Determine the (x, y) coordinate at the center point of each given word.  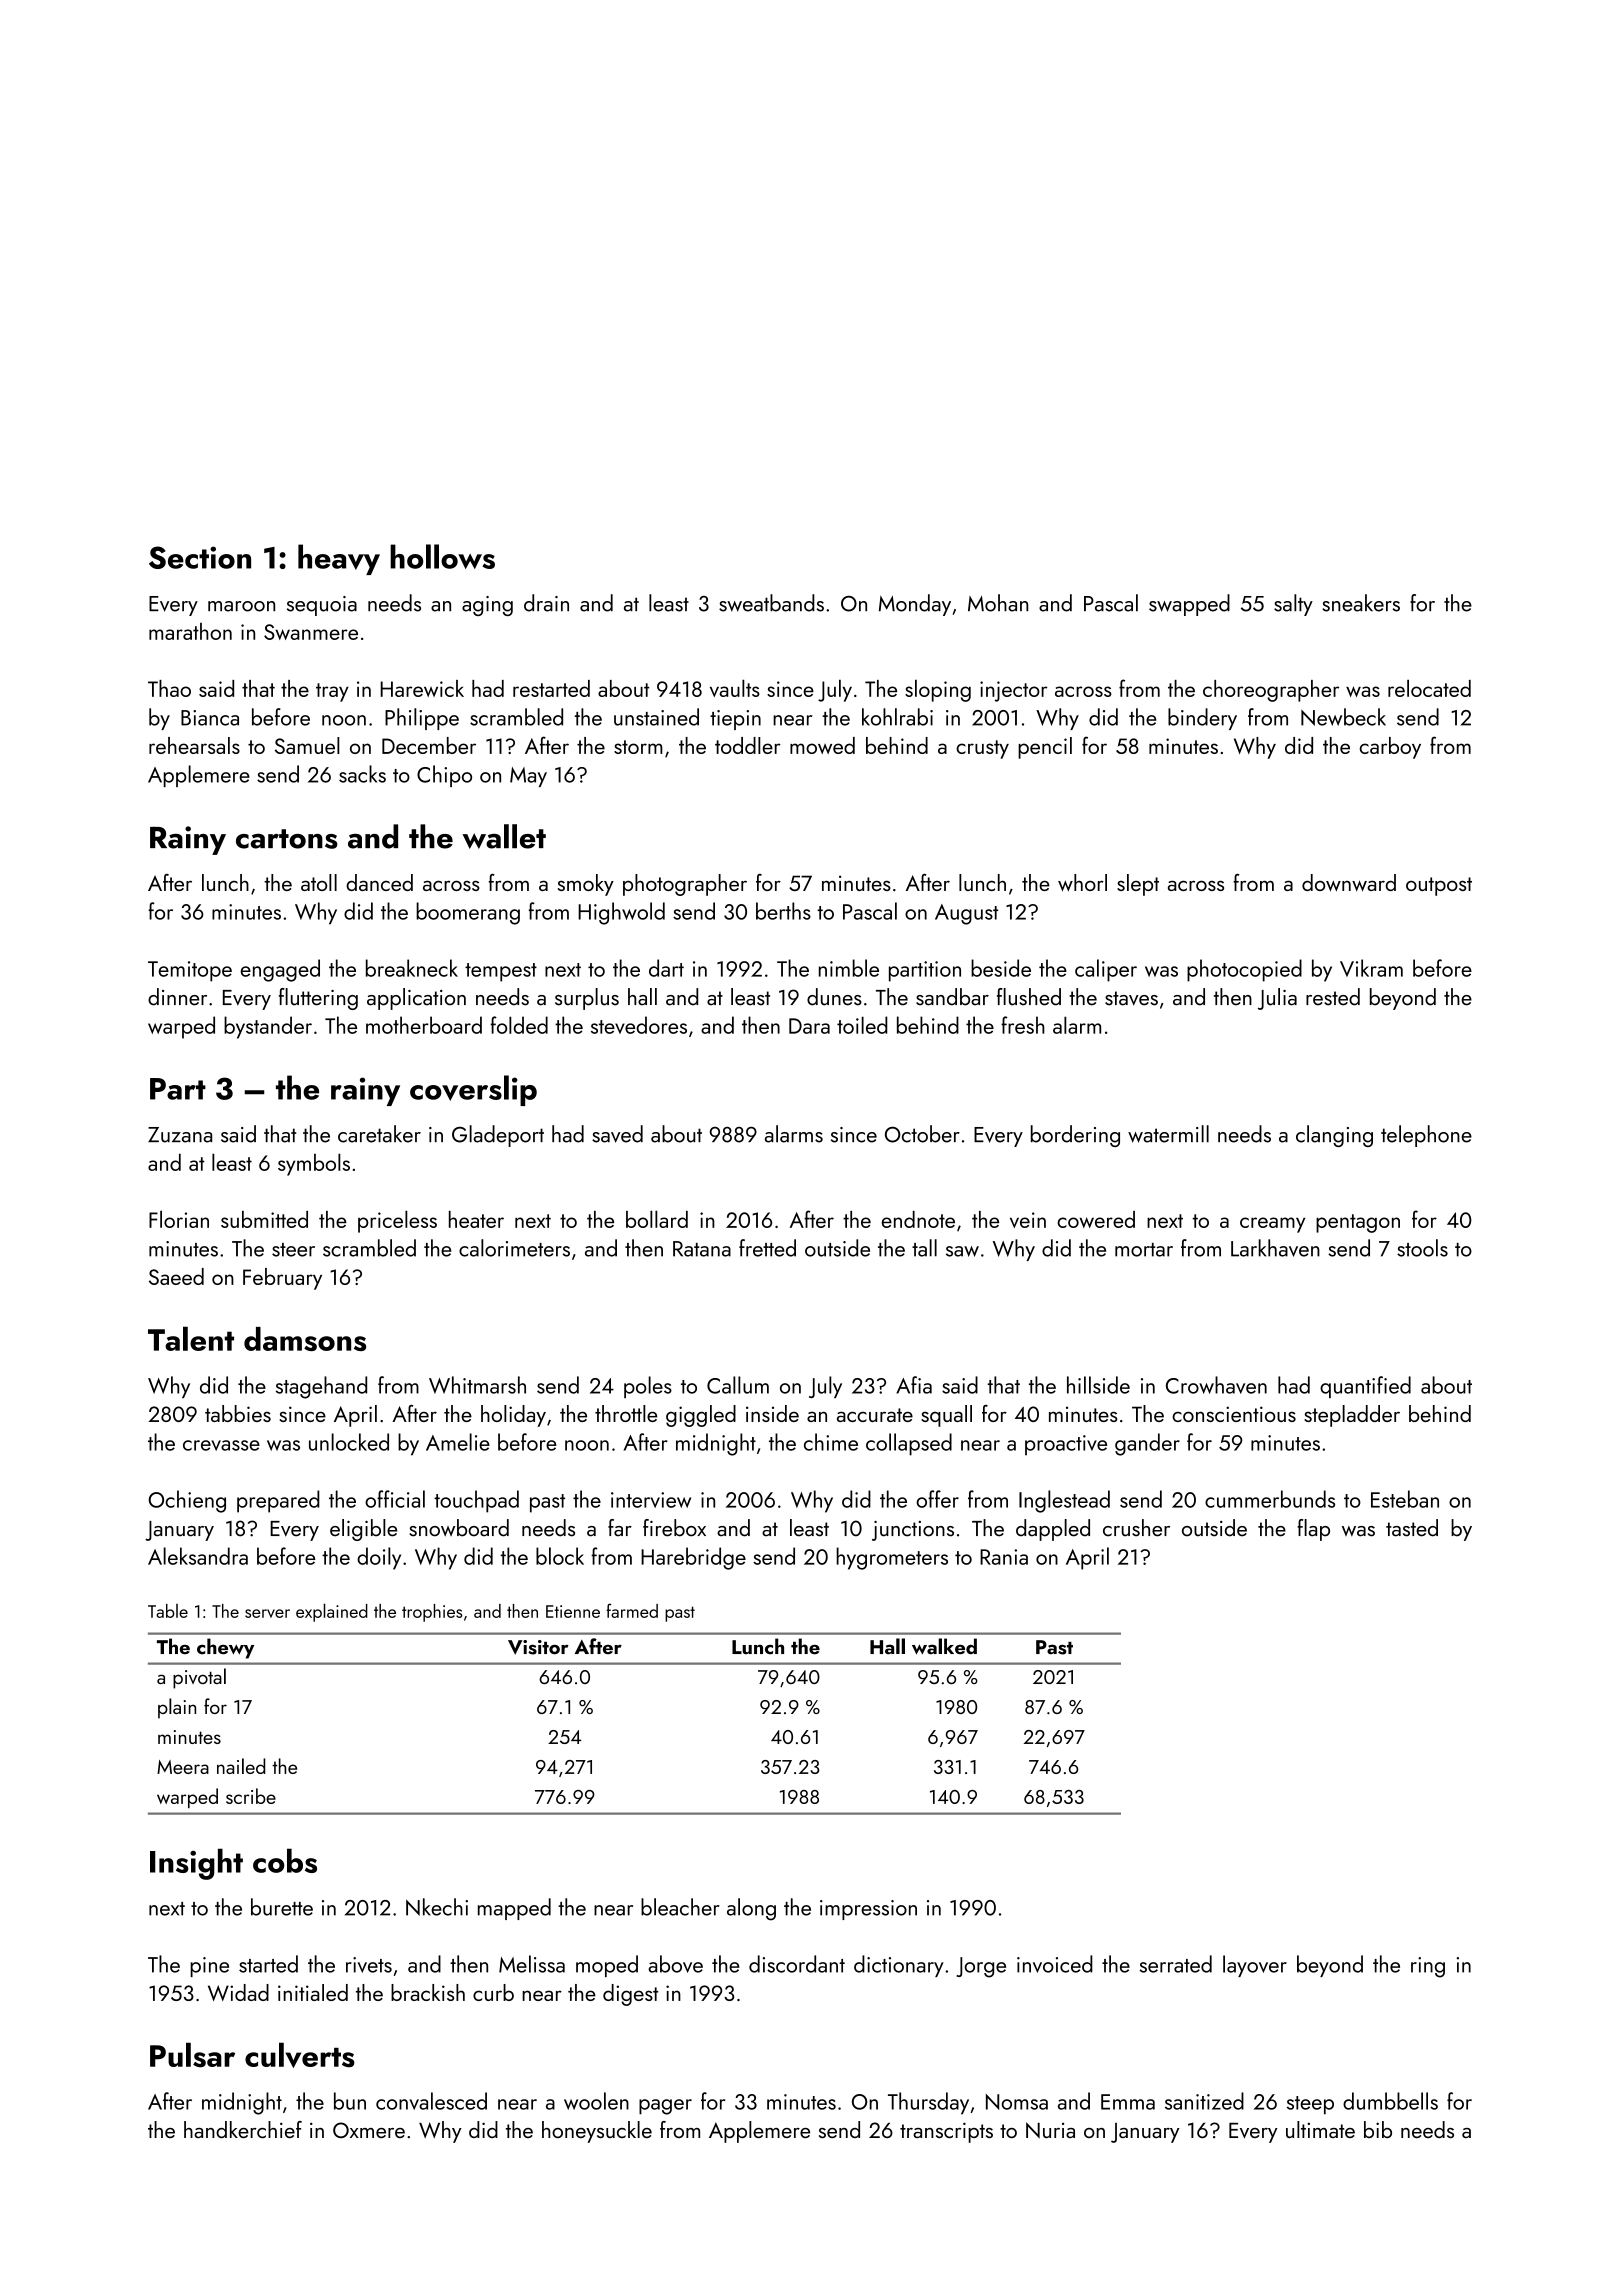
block (560, 1556)
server (267, 1613)
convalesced (431, 2101)
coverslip (473, 1090)
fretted (767, 1248)
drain (546, 603)
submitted (264, 1219)
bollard (657, 1219)
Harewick (422, 688)
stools (1422, 1248)
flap (1313, 1530)
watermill (1168, 1134)
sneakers (1361, 603)
